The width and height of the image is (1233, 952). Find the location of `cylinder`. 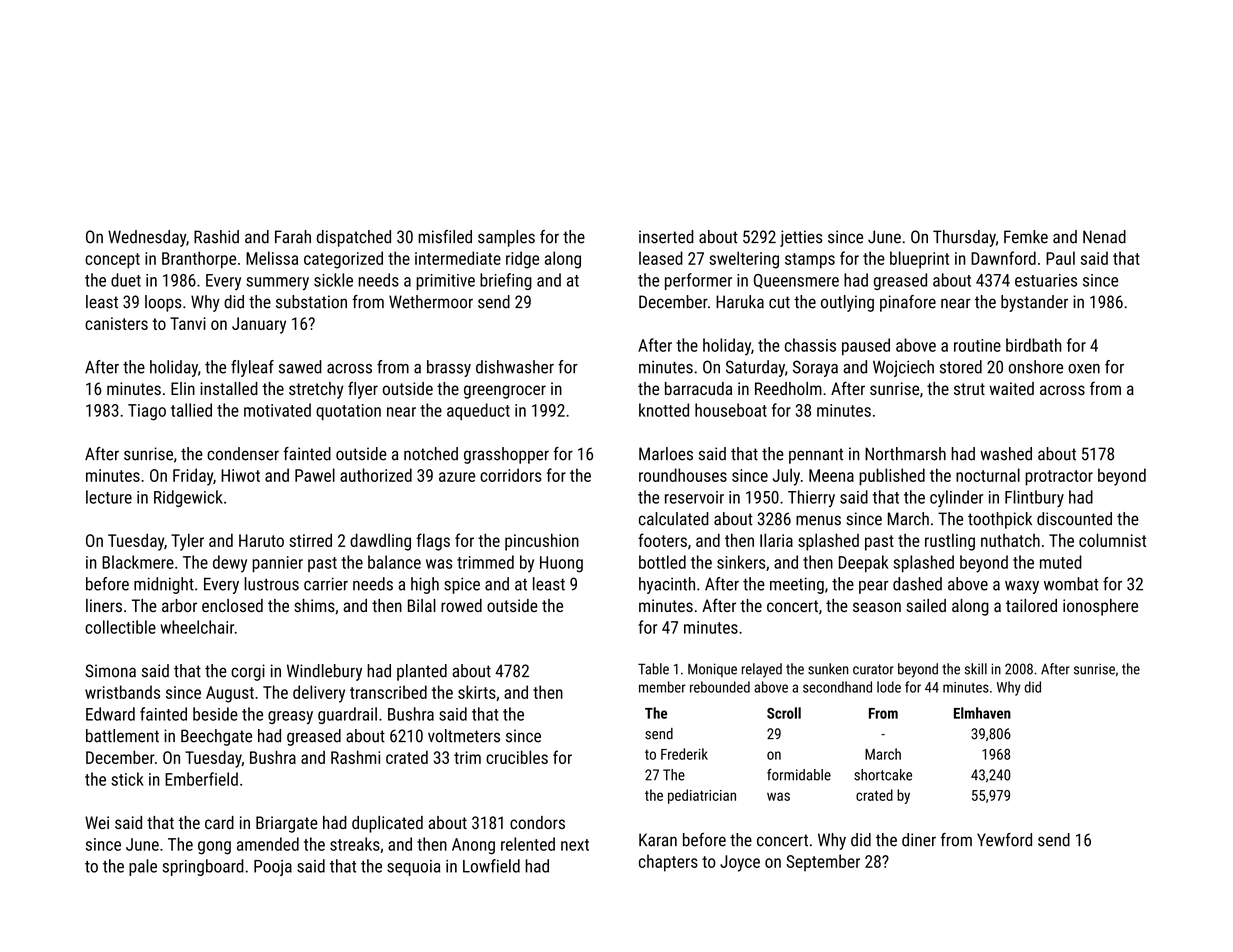

cylinder is located at coordinates (956, 498).
